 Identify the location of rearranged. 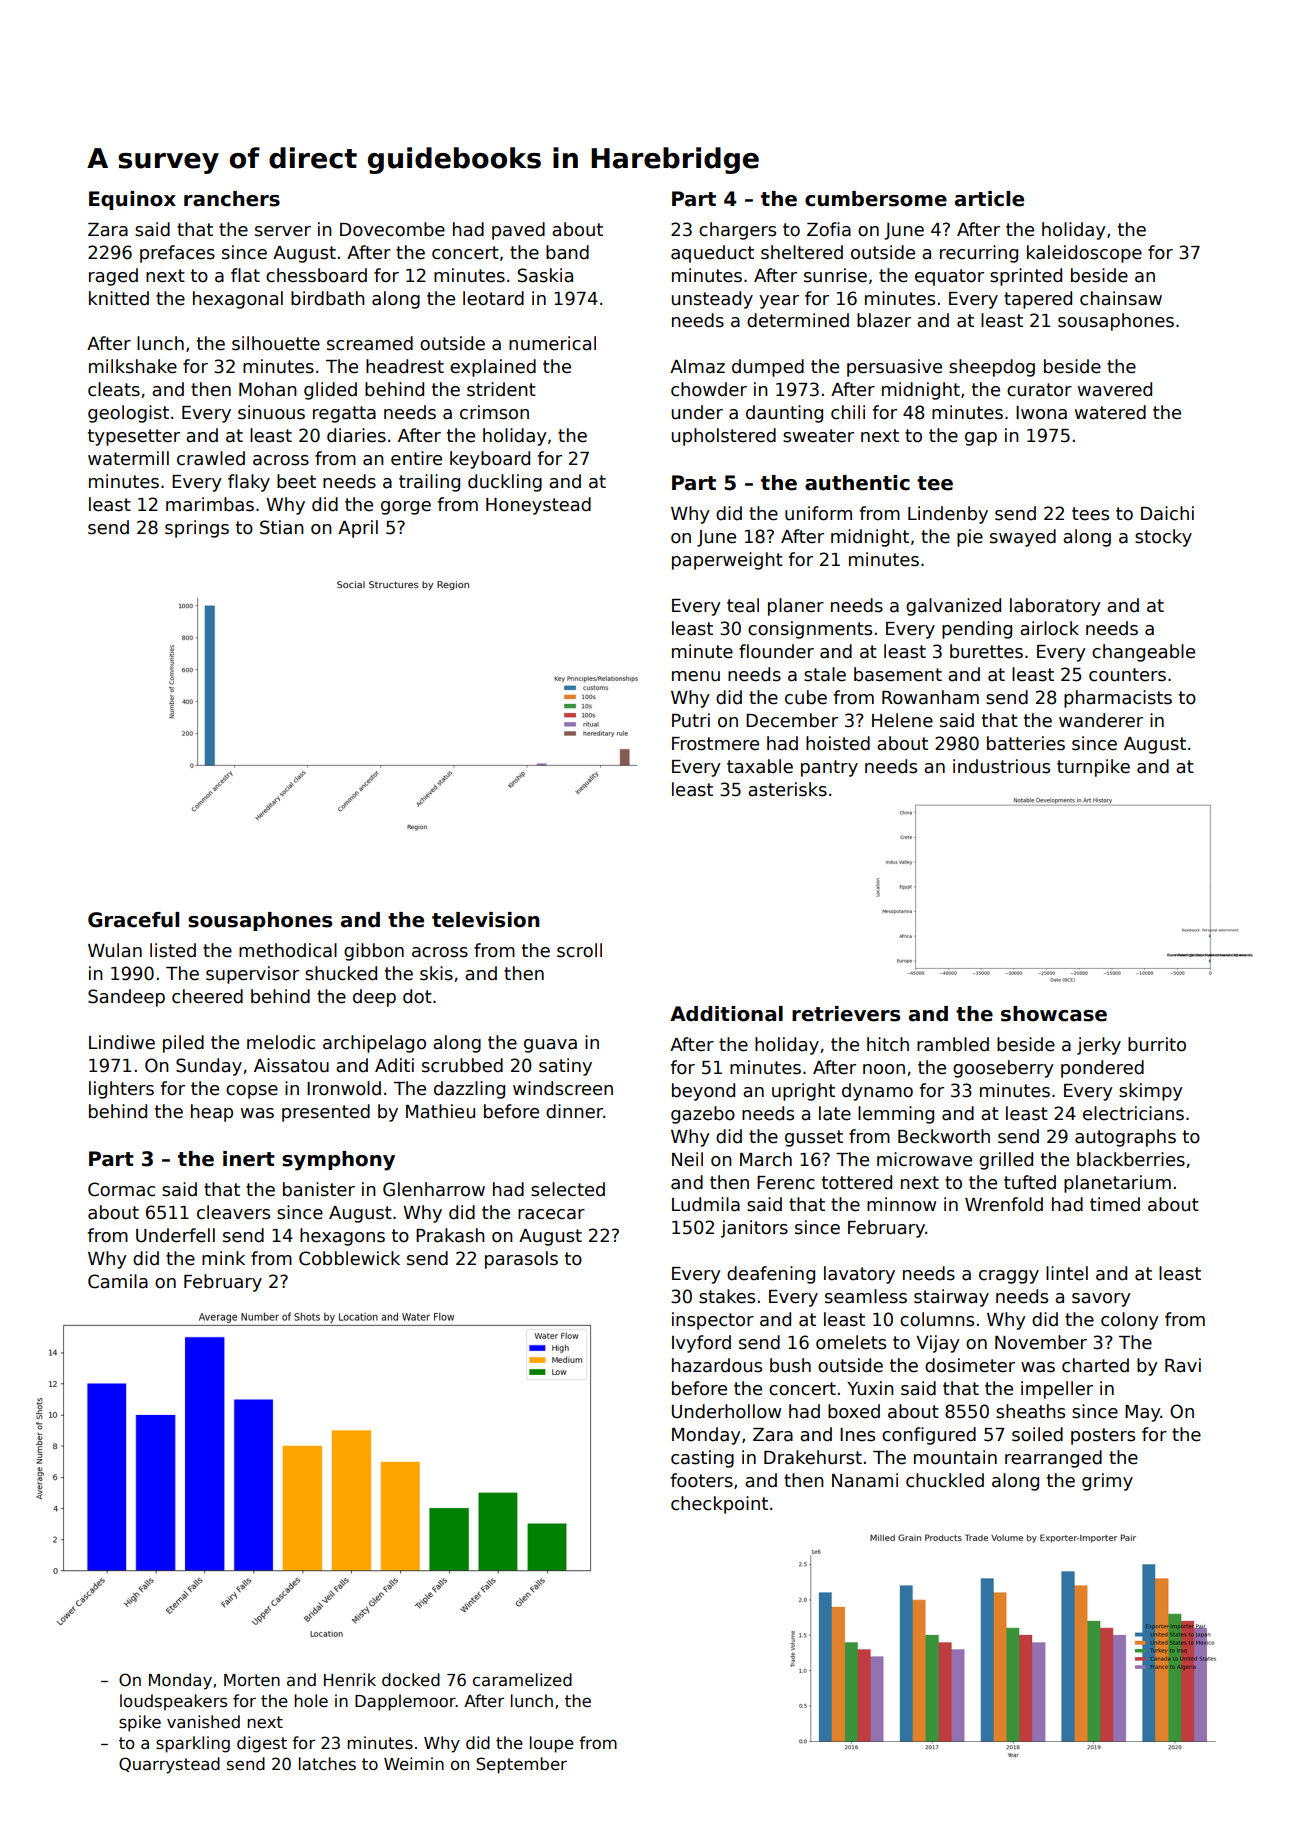
(1053, 1459).
